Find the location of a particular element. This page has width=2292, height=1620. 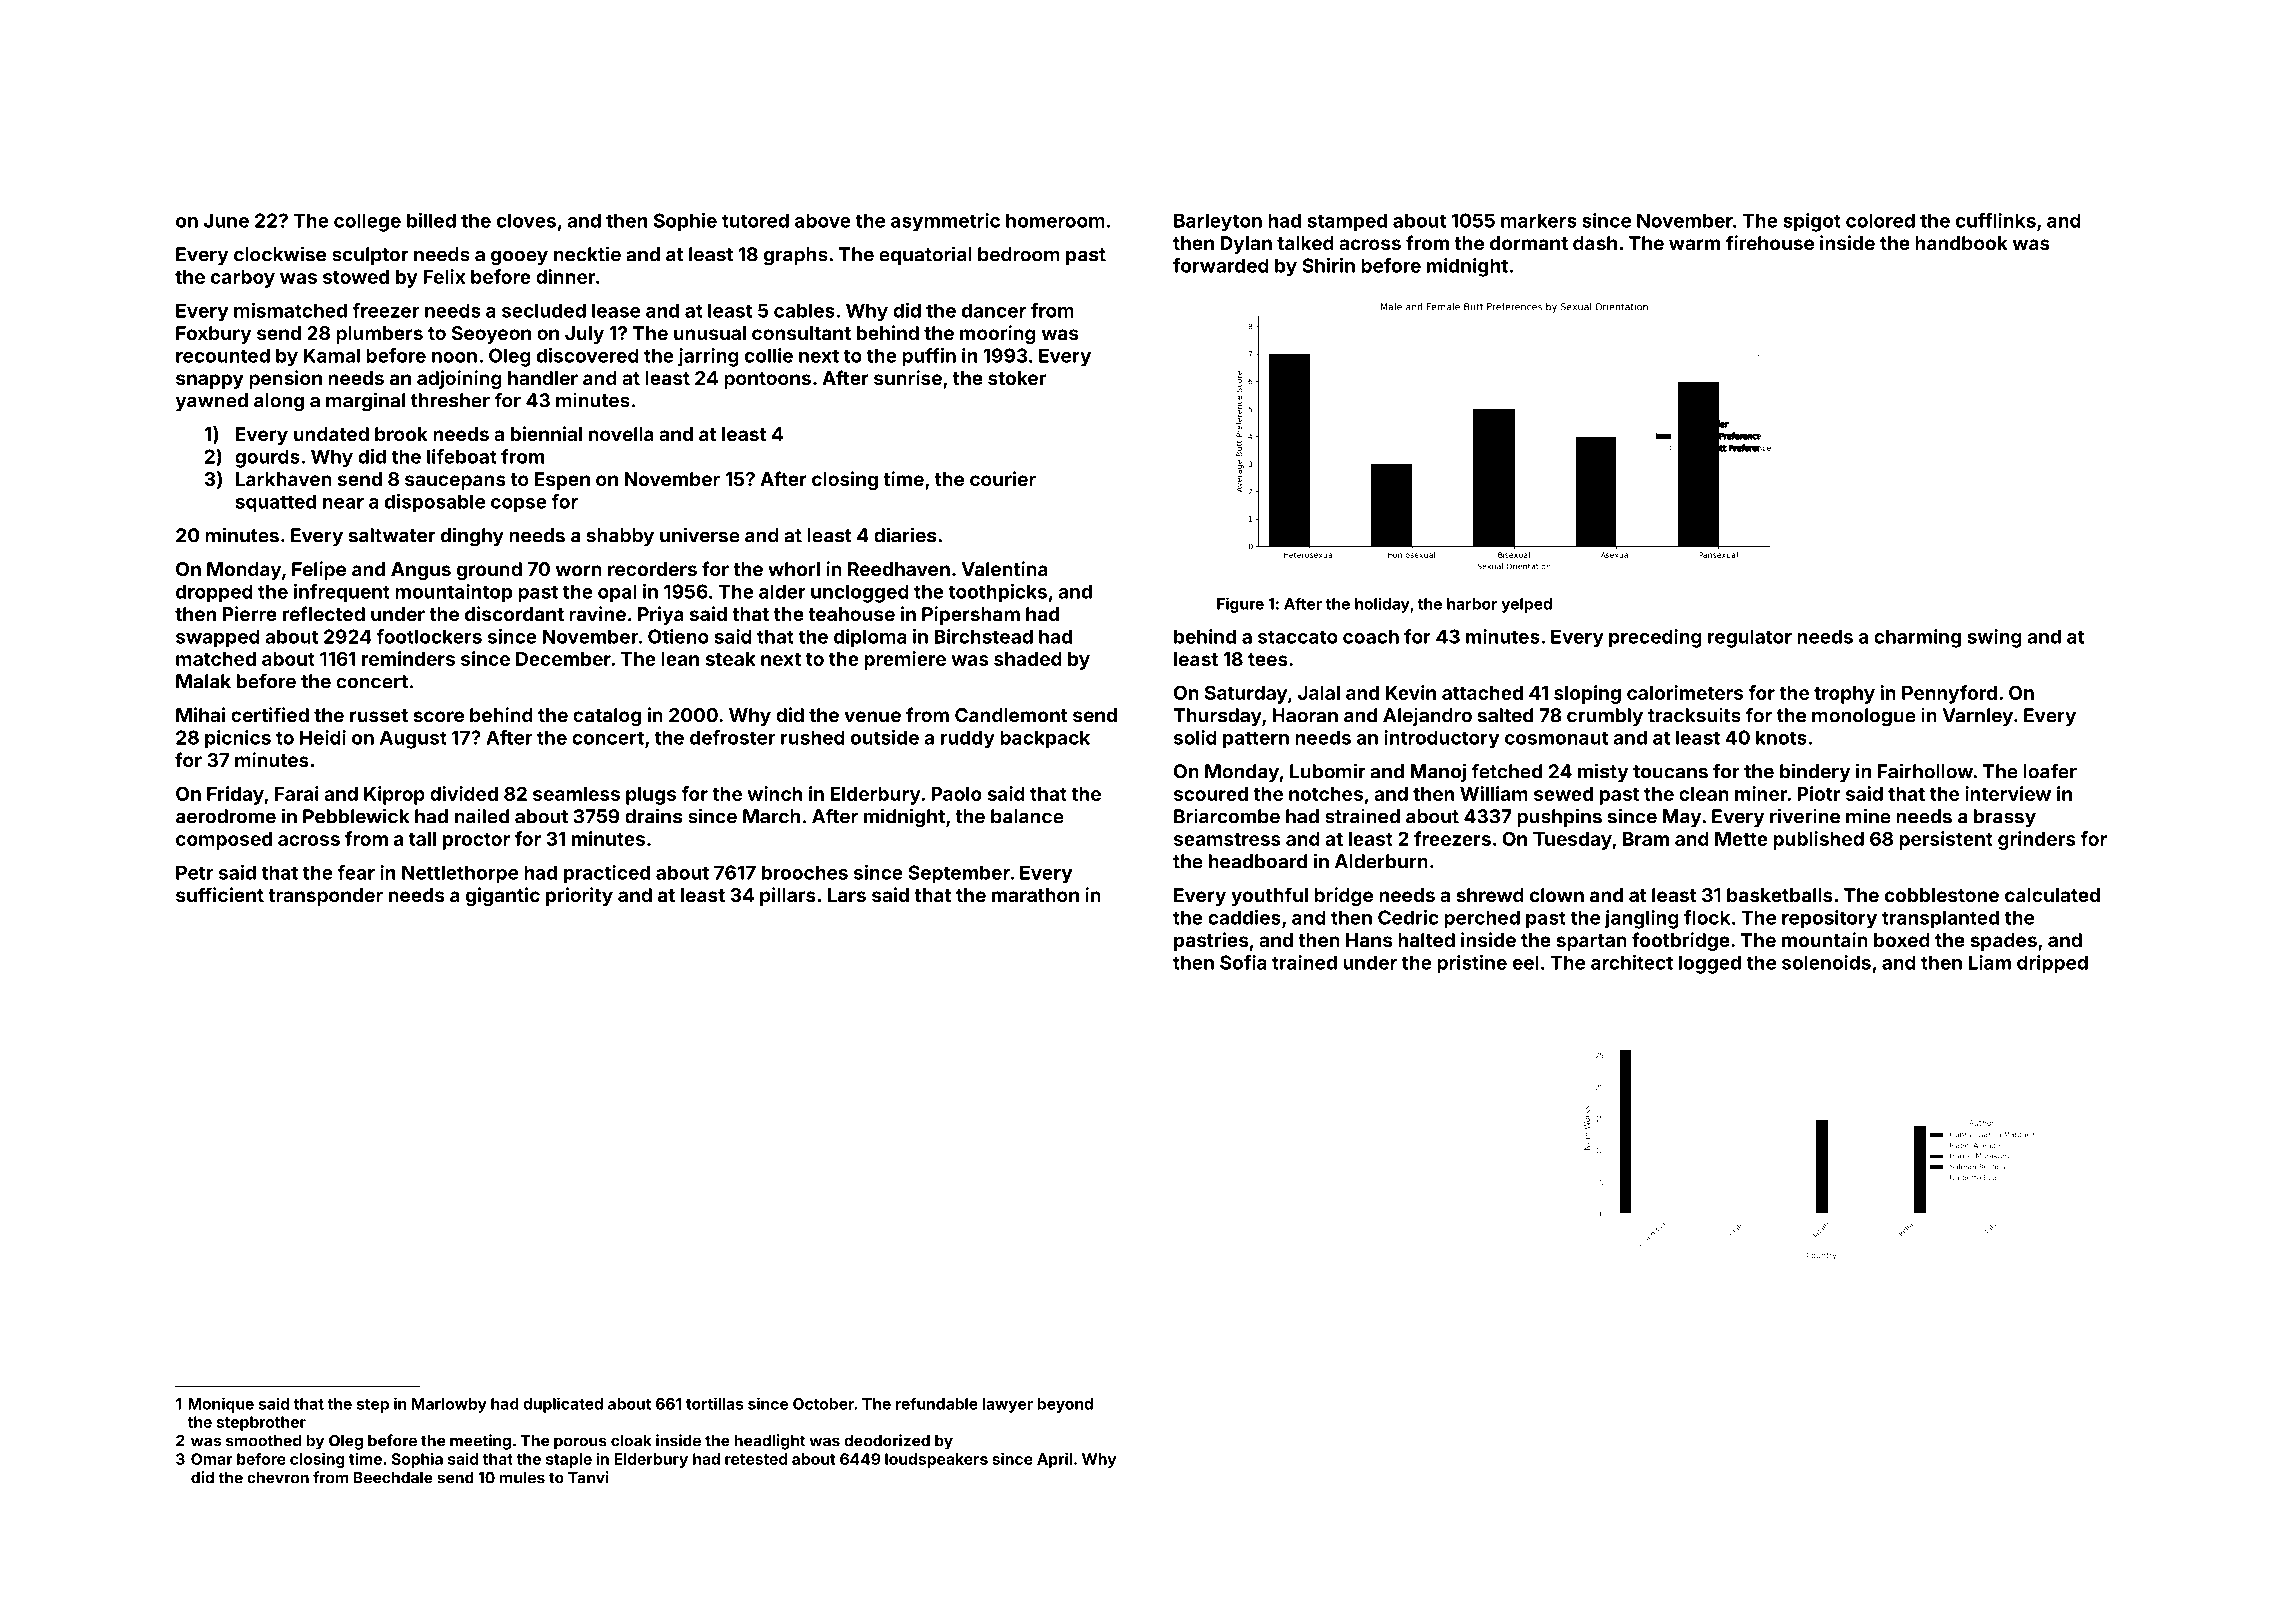

Tanvi is located at coordinates (588, 1477).
